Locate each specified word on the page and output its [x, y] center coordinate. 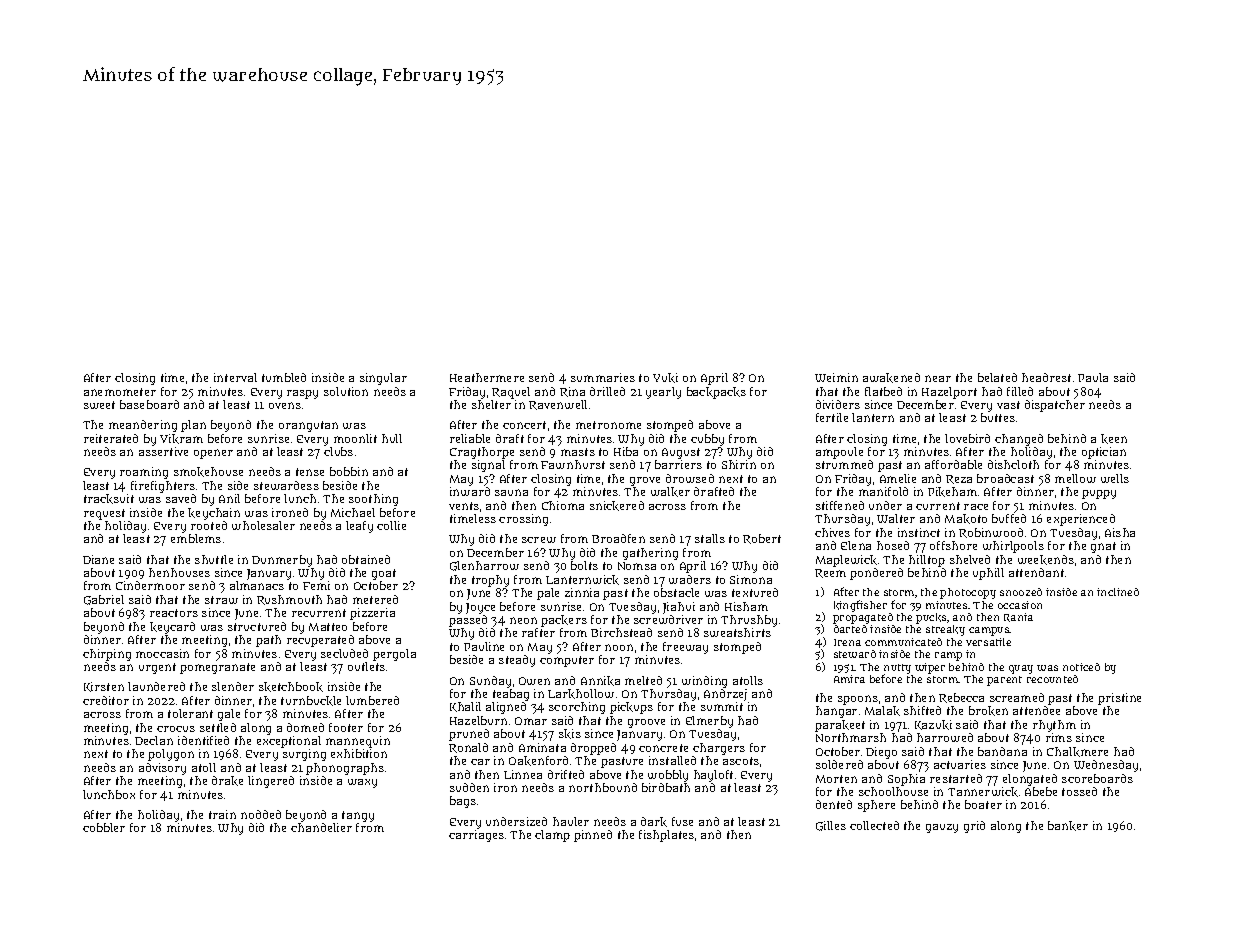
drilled [607, 391]
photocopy [968, 593]
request [104, 514]
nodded [261, 814]
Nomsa [637, 566]
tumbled [284, 377]
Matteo [328, 627]
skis [570, 734]
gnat [1103, 547]
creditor [106, 700]
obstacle [676, 592]
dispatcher [1055, 406]
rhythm [1054, 726]
